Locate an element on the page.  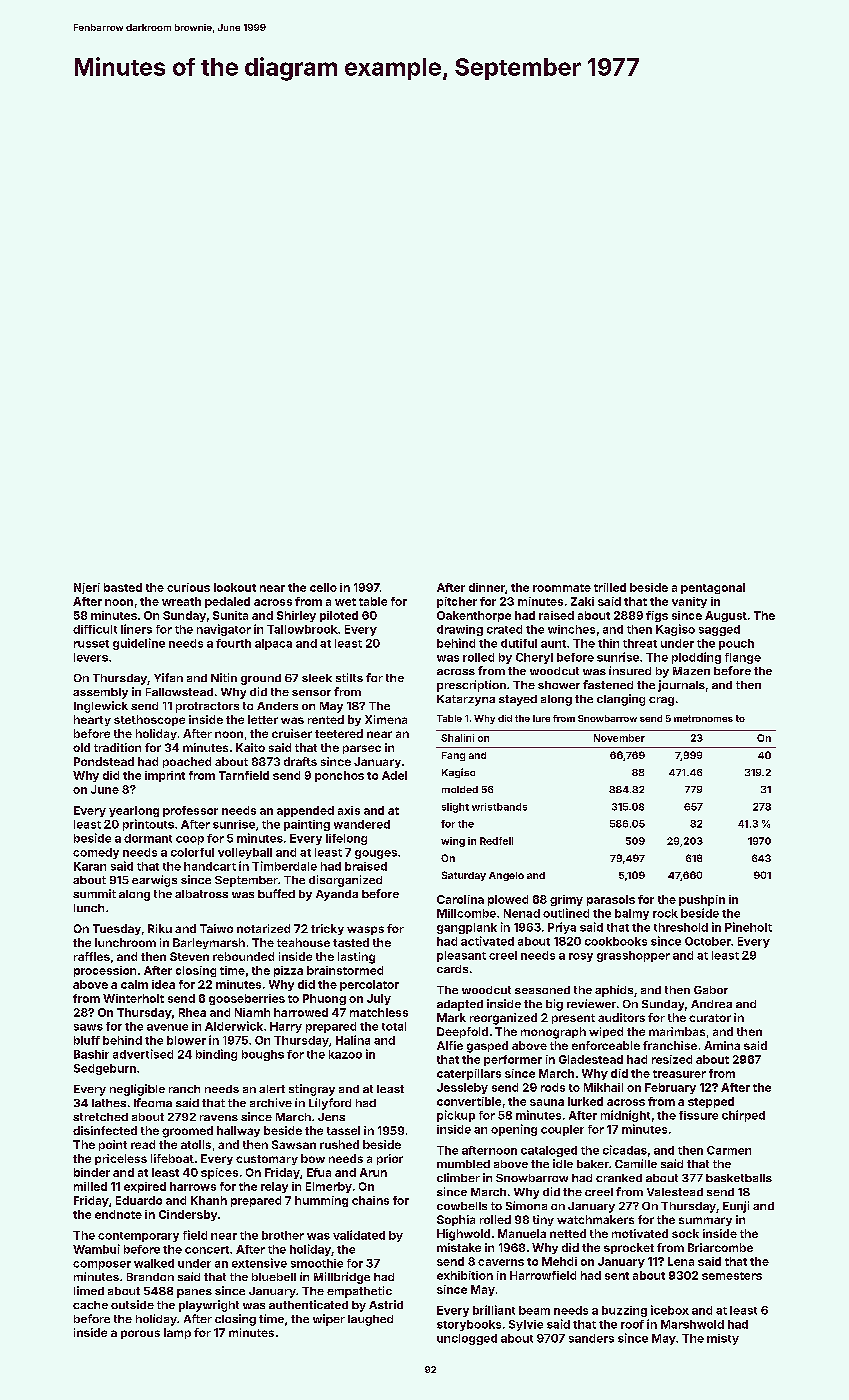
Simona is located at coordinates (526, 1205).
